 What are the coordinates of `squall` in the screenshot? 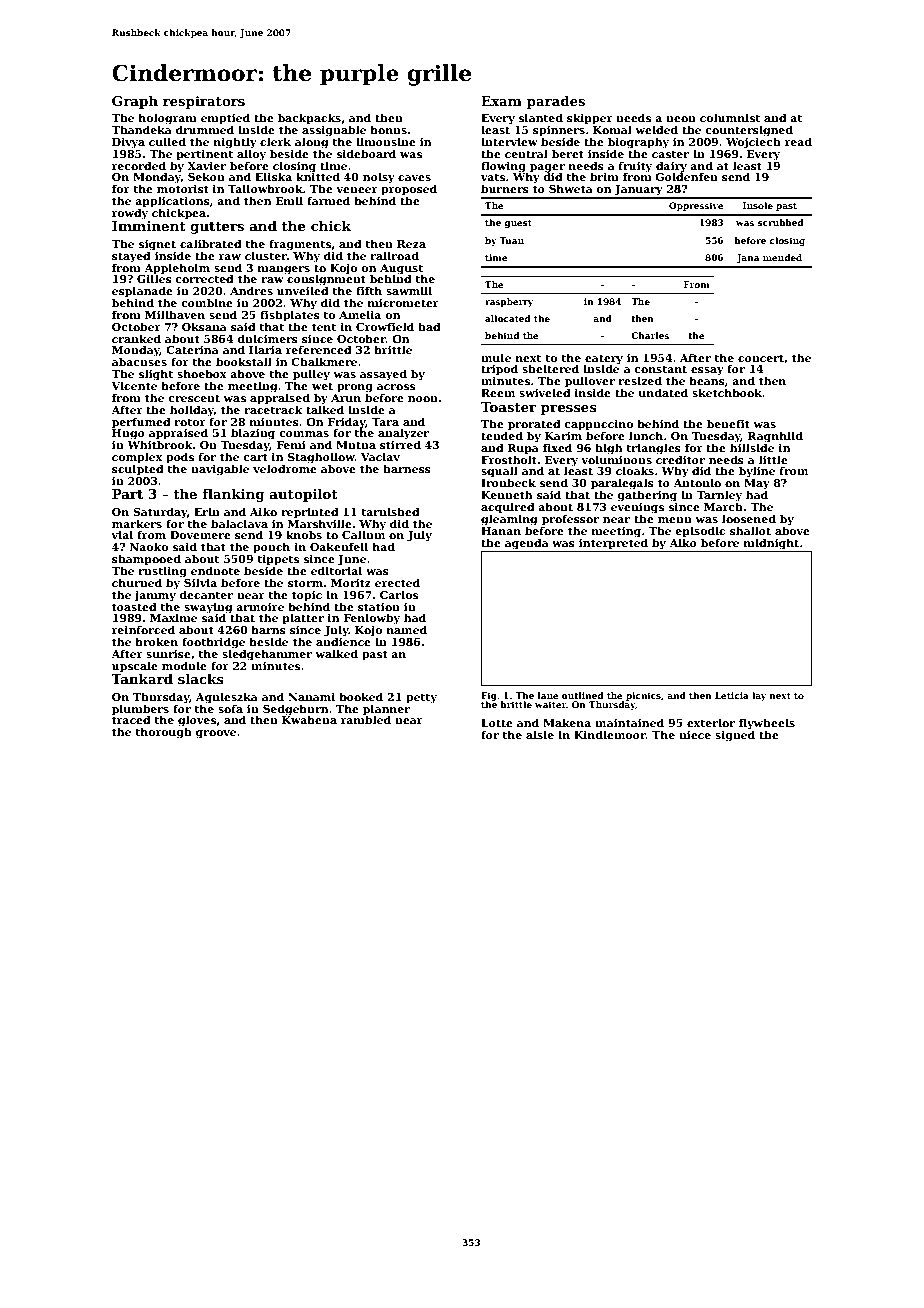 It's located at (499, 471).
